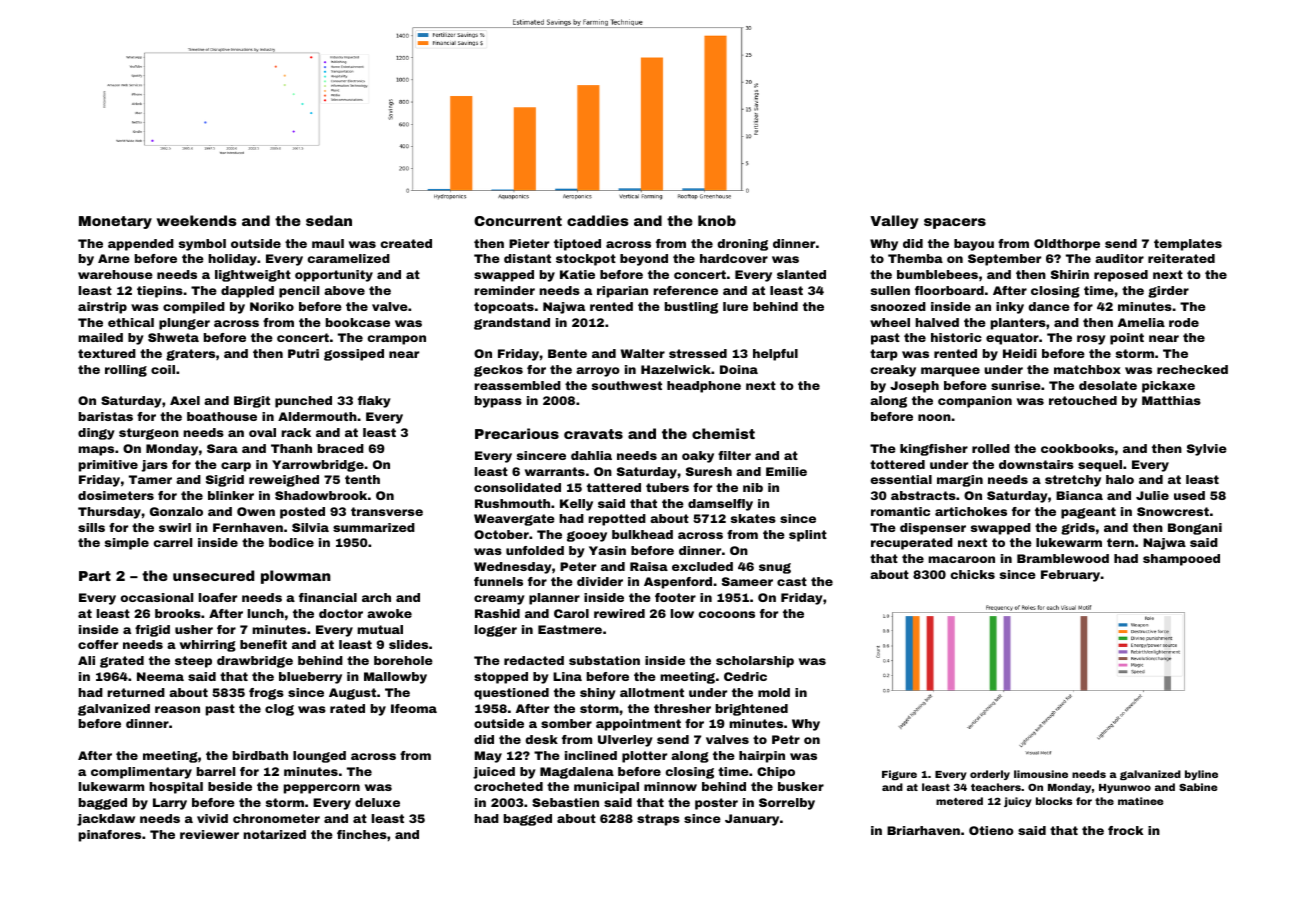 This image has height=924, width=1308. What do you see at coordinates (698, 353) in the image?
I see `stressed` at bounding box center [698, 353].
